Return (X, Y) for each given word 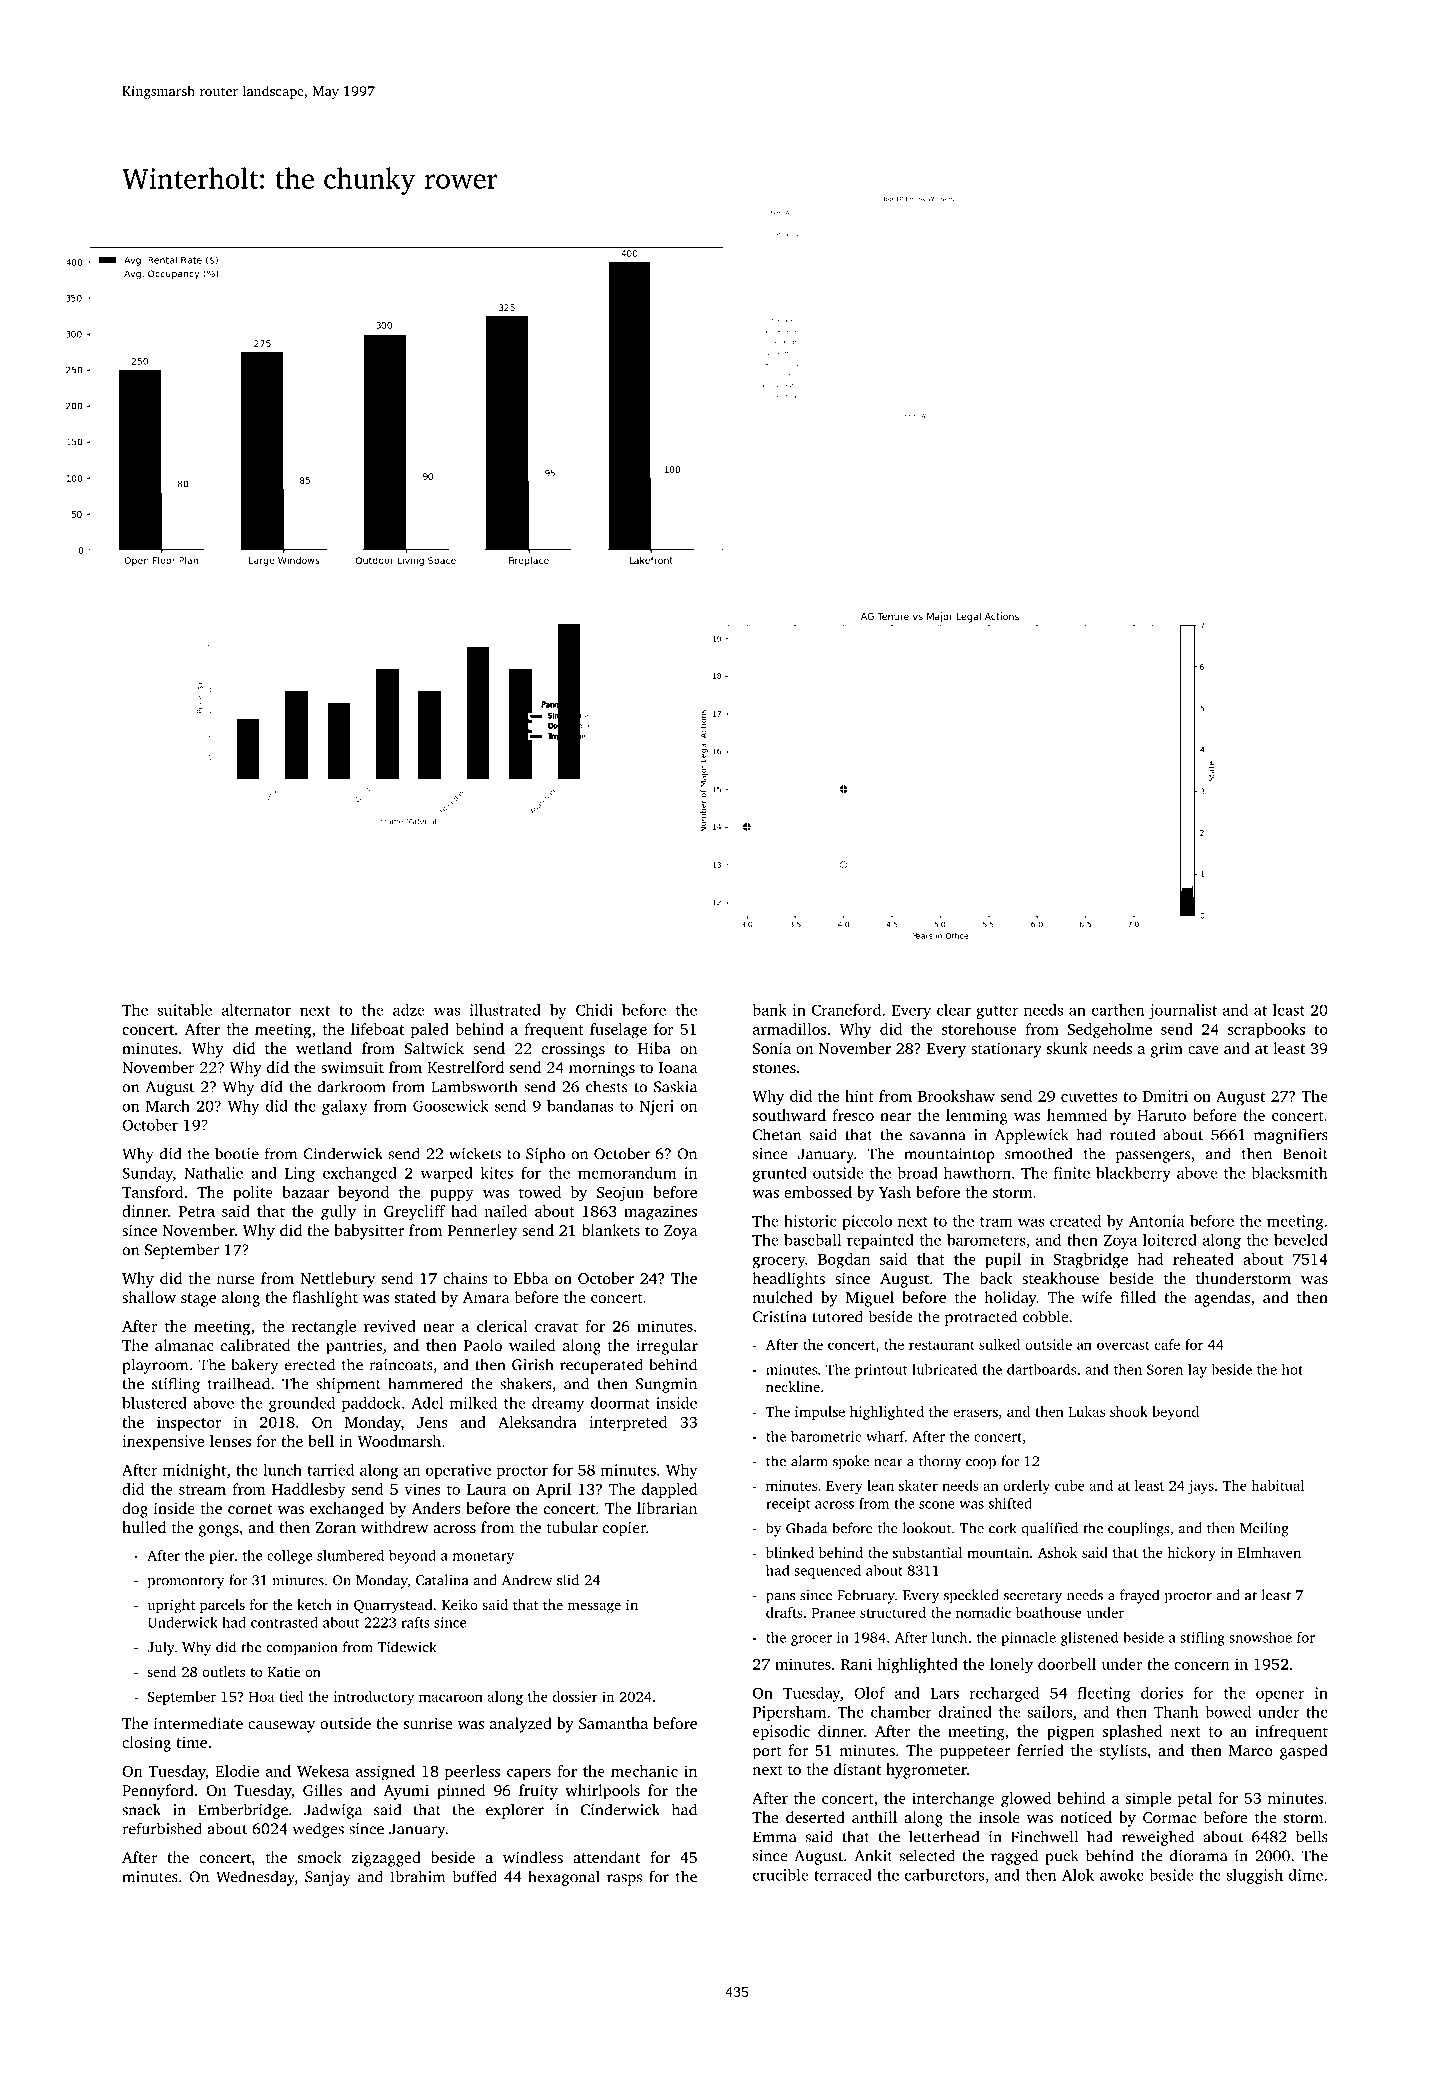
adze (408, 1010)
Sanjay (328, 1878)
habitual (1278, 1485)
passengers (1153, 1157)
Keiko (460, 1604)
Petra (196, 1211)
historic (810, 1221)
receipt (788, 1505)
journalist (1183, 1011)
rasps (624, 1880)
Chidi (594, 1010)
